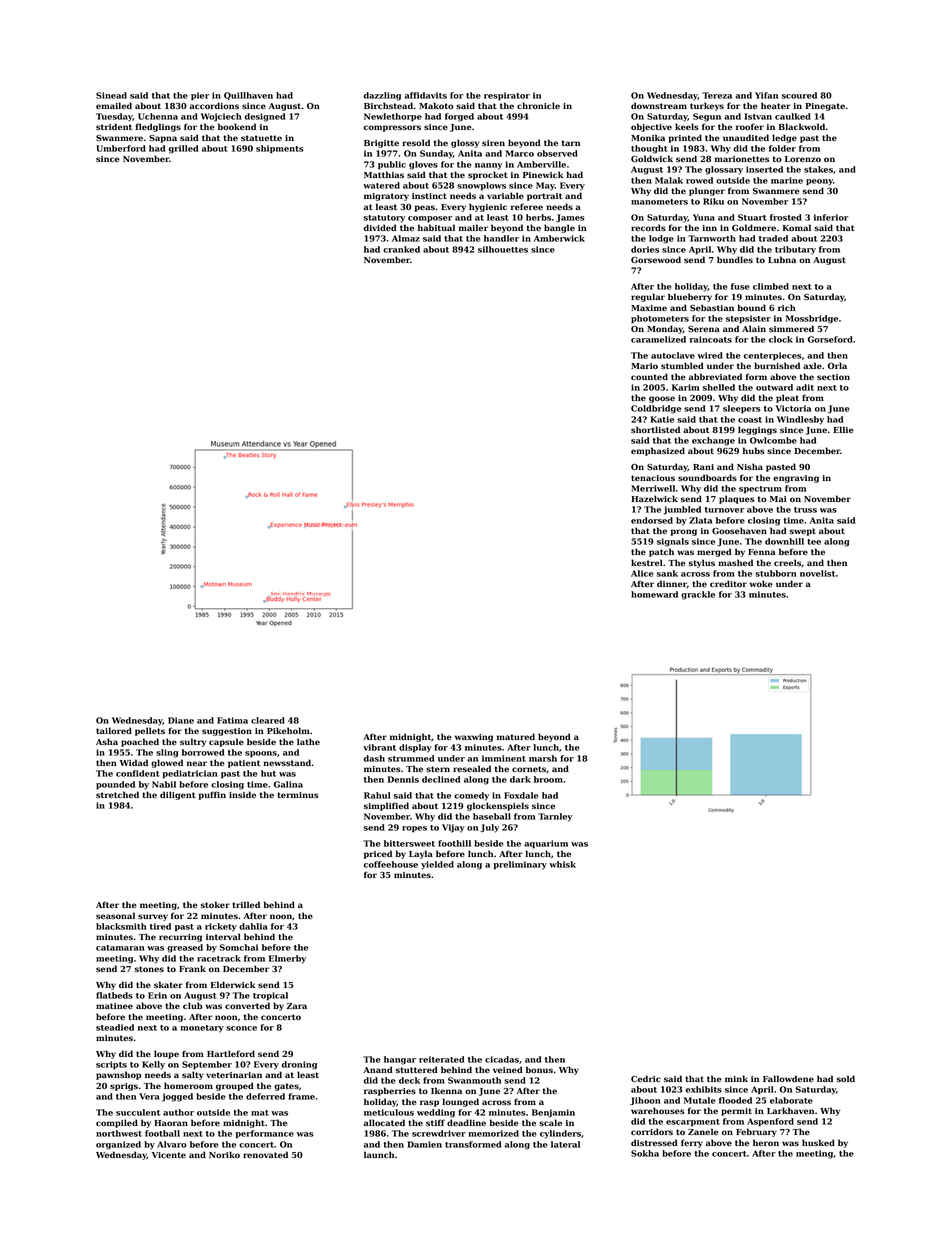 This page has width=952, height=1233. What do you see at coordinates (543, 758) in the page?
I see `marsh` at bounding box center [543, 758].
